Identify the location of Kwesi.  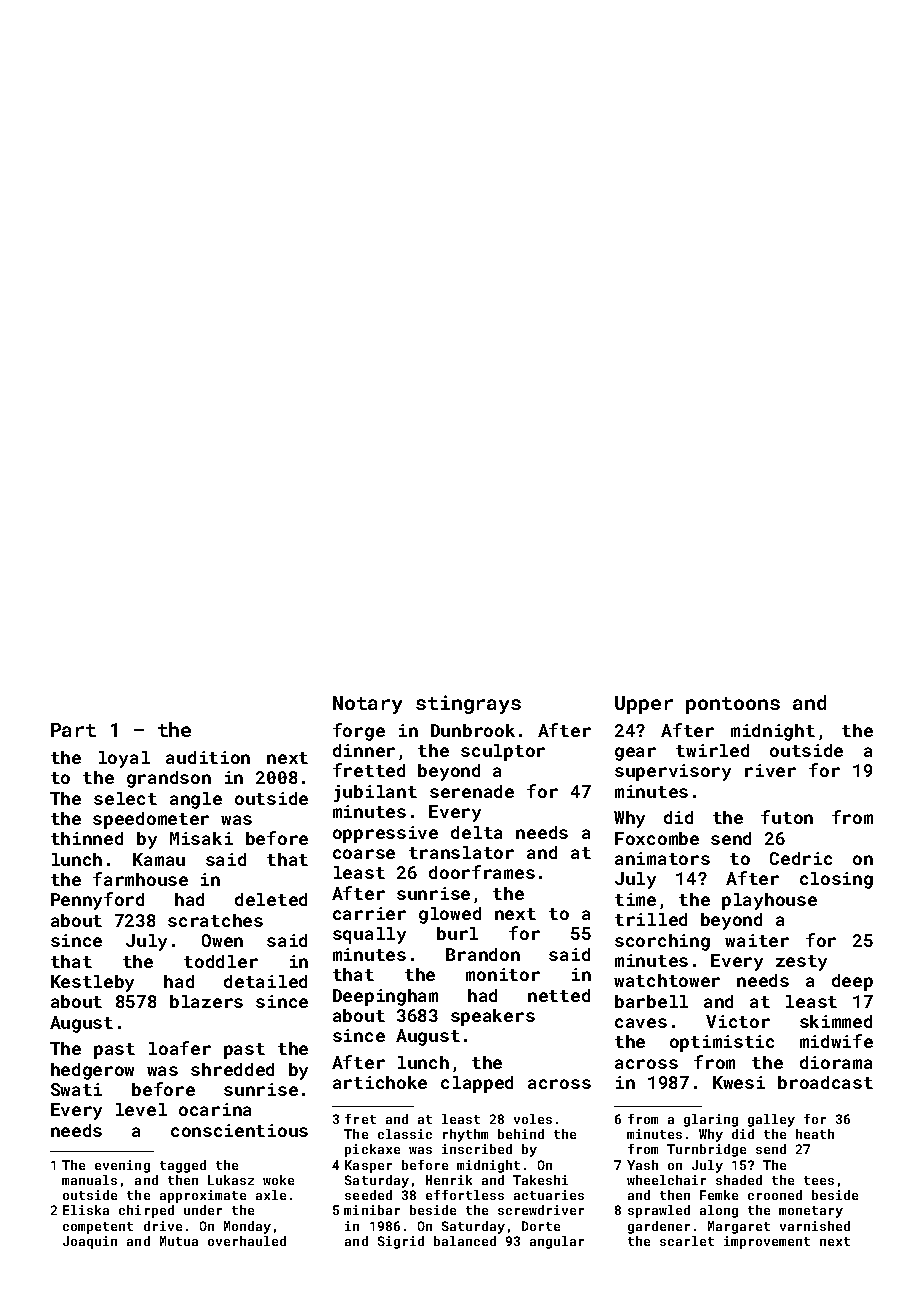
(739, 1082).
